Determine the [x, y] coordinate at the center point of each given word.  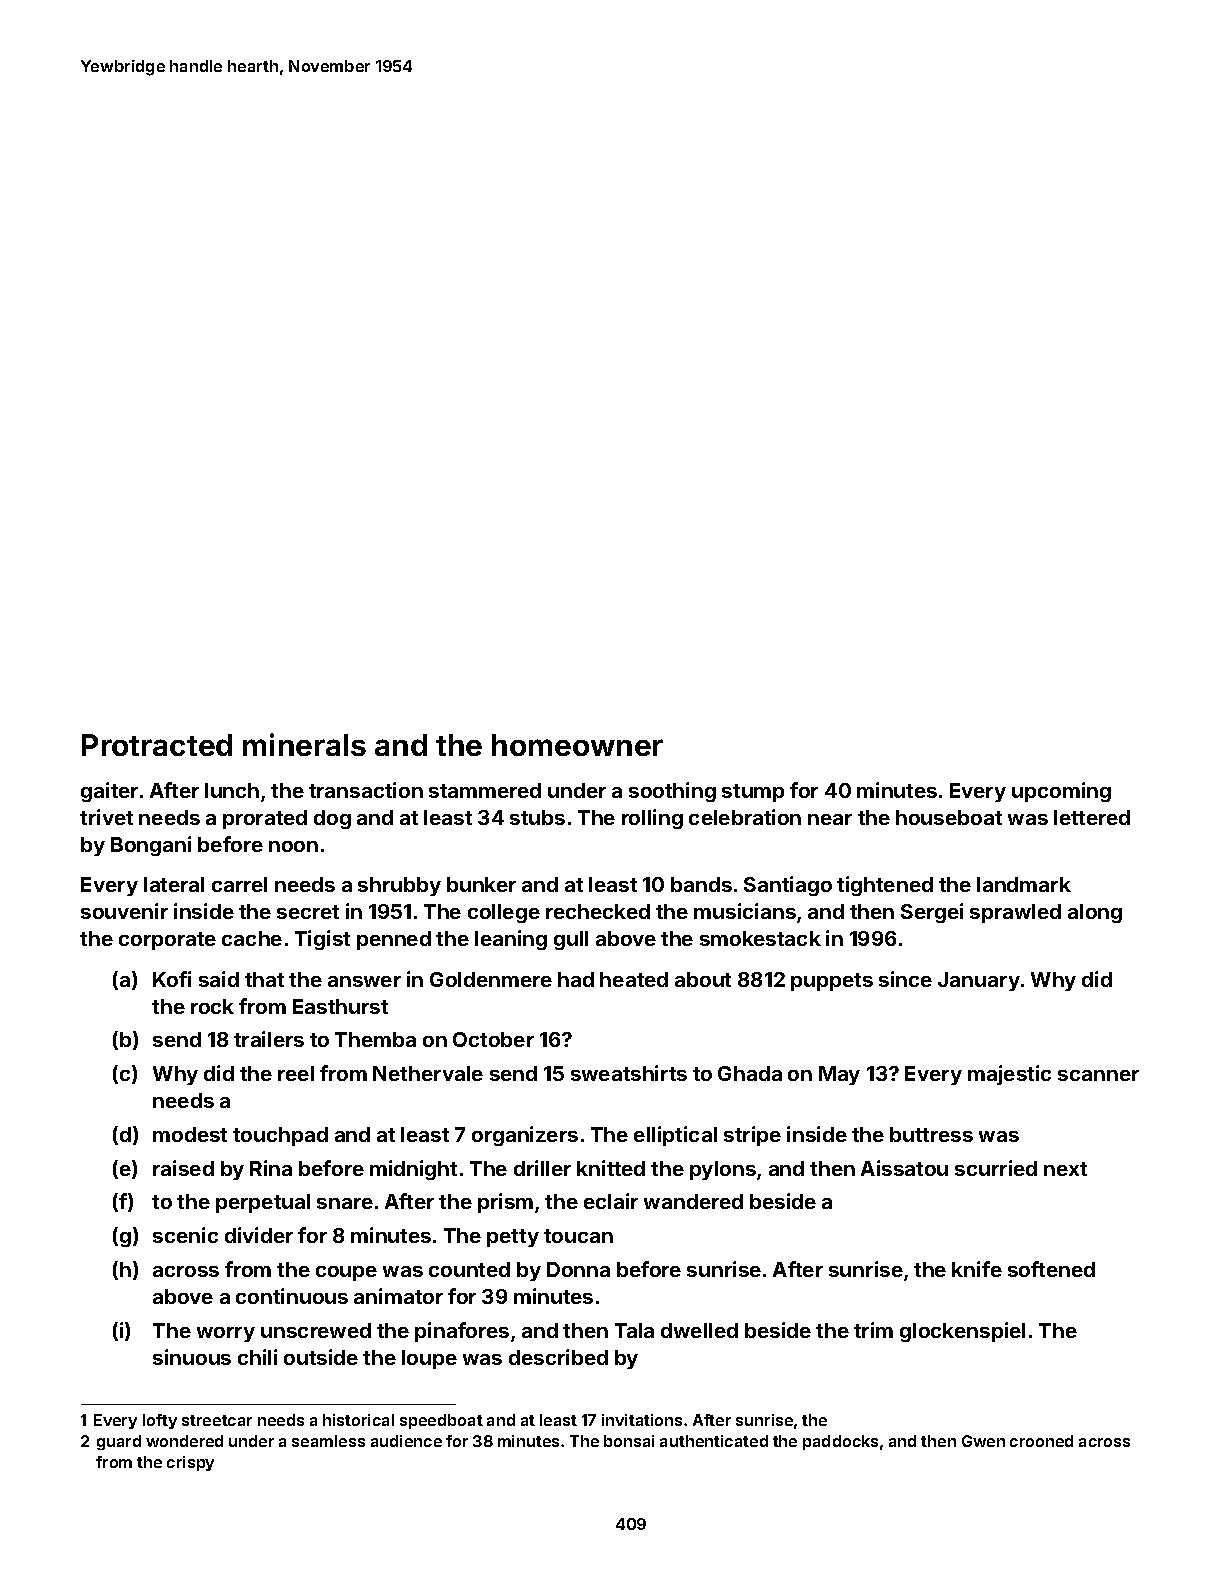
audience [406, 1441]
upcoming [1061, 792]
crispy [190, 1463]
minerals [304, 744]
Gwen [983, 1441]
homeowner [577, 745]
